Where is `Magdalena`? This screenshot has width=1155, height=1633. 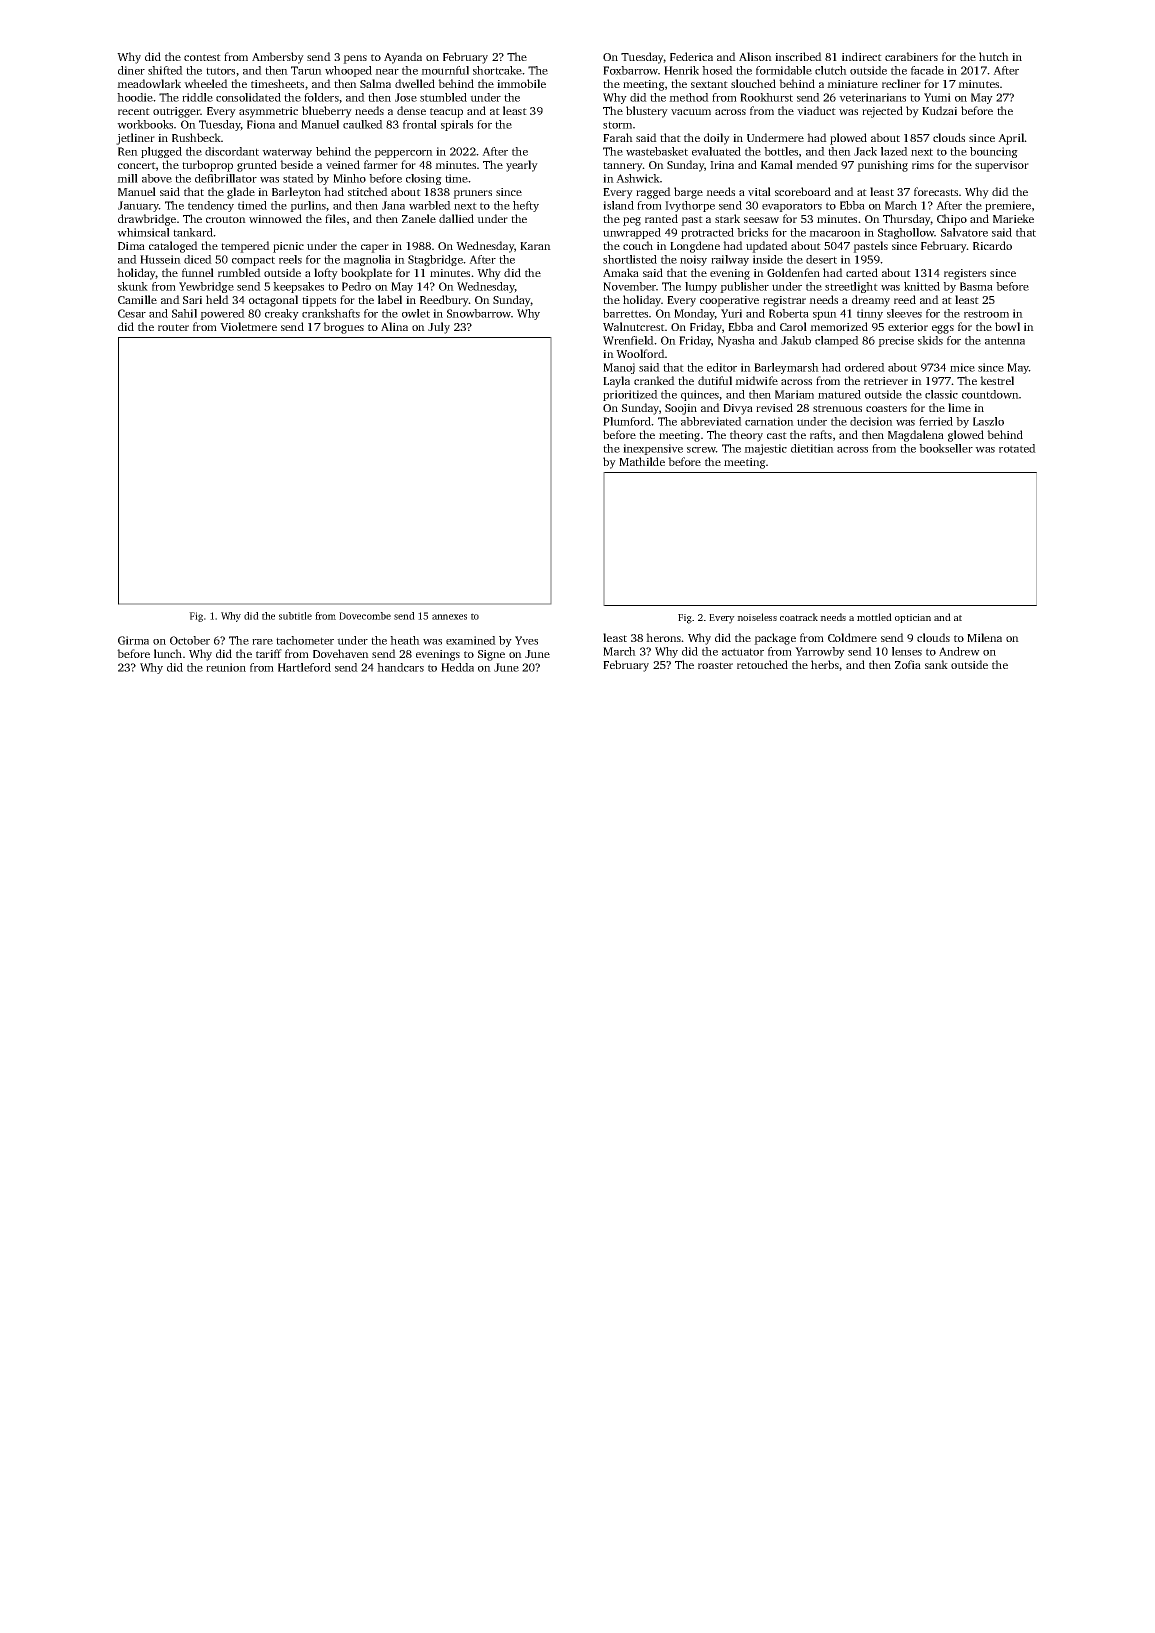 Magdalena is located at coordinates (916, 436).
